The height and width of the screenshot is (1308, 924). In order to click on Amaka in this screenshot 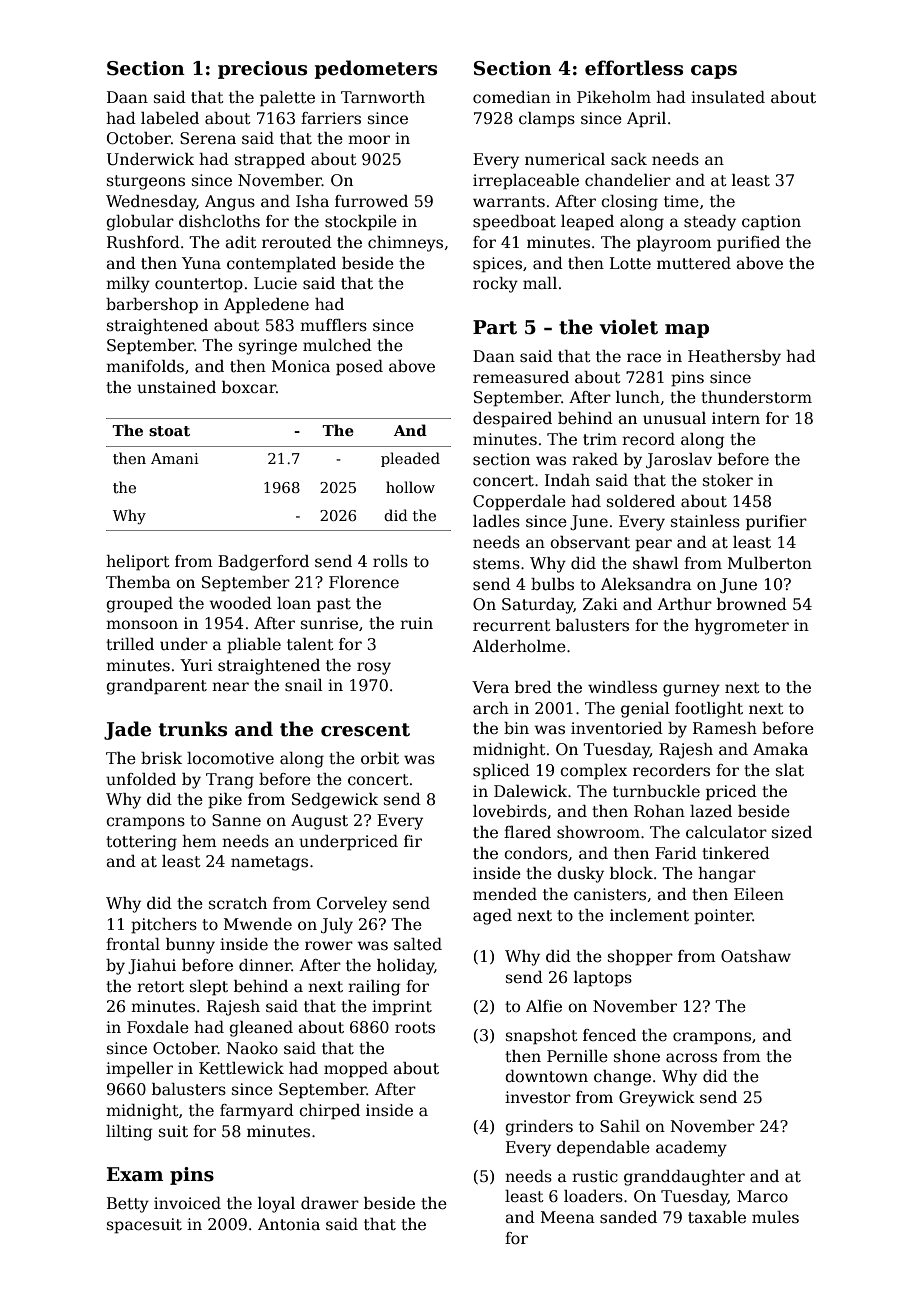, I will do `click(780, 749)`.
